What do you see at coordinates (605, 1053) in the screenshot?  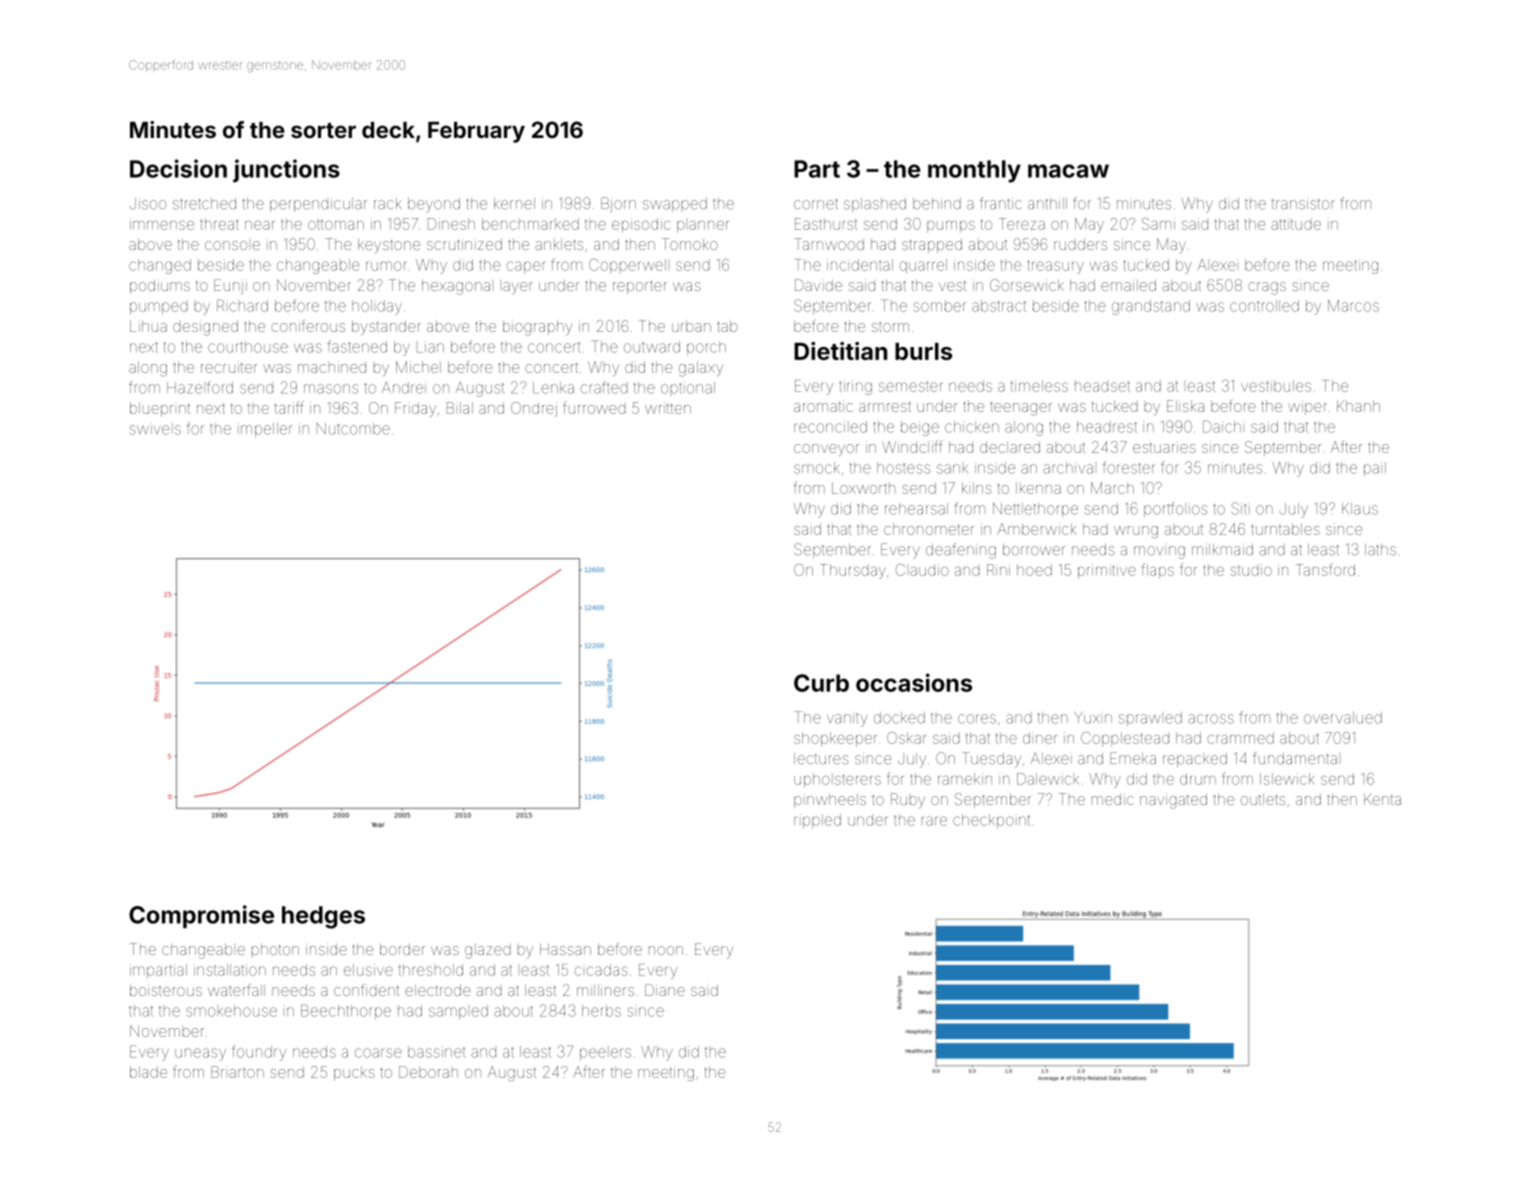 I see `peelers` at bounding box center [605, 1053].
